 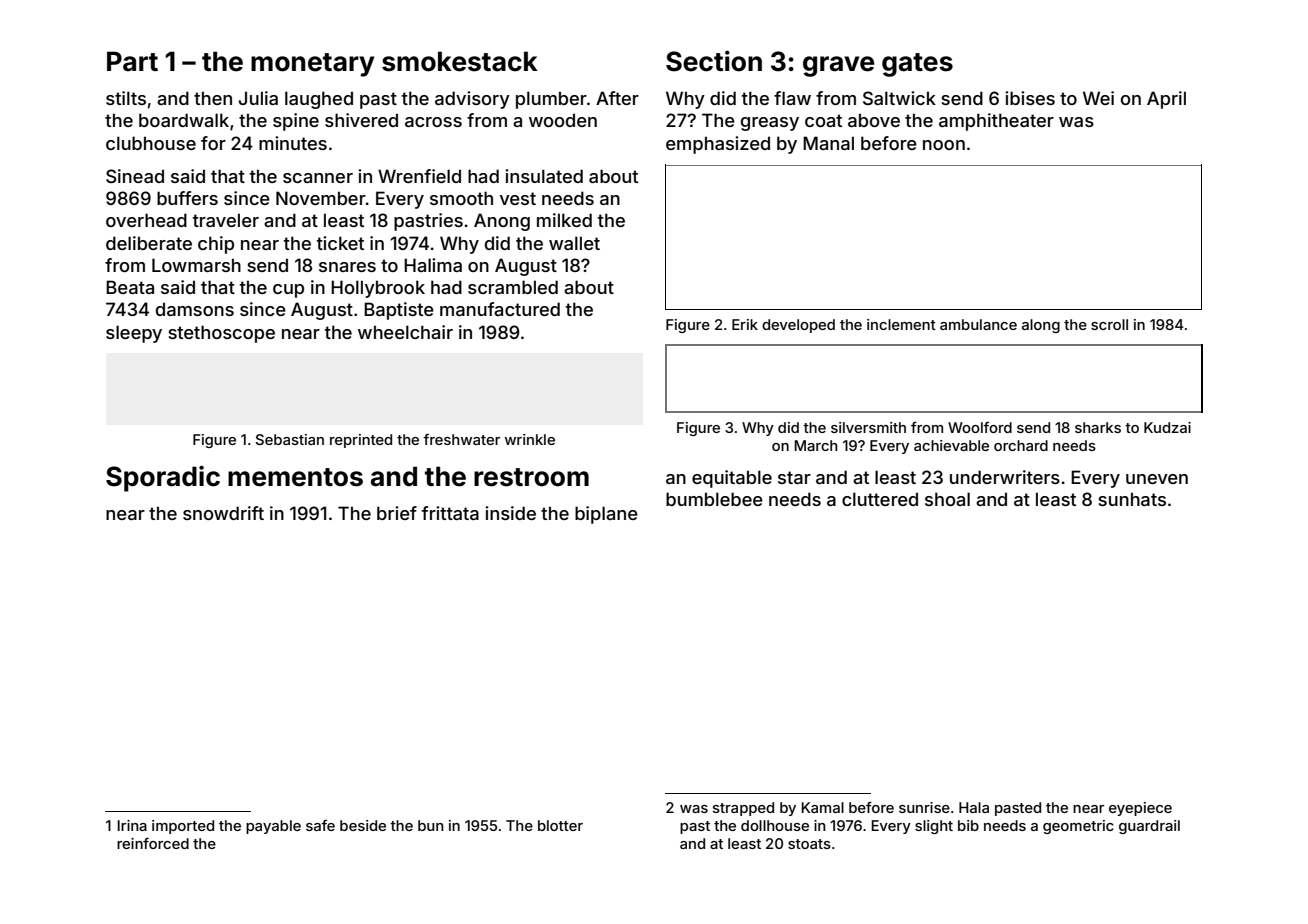 I want to click on frittata, so click(x=450, y=513).
